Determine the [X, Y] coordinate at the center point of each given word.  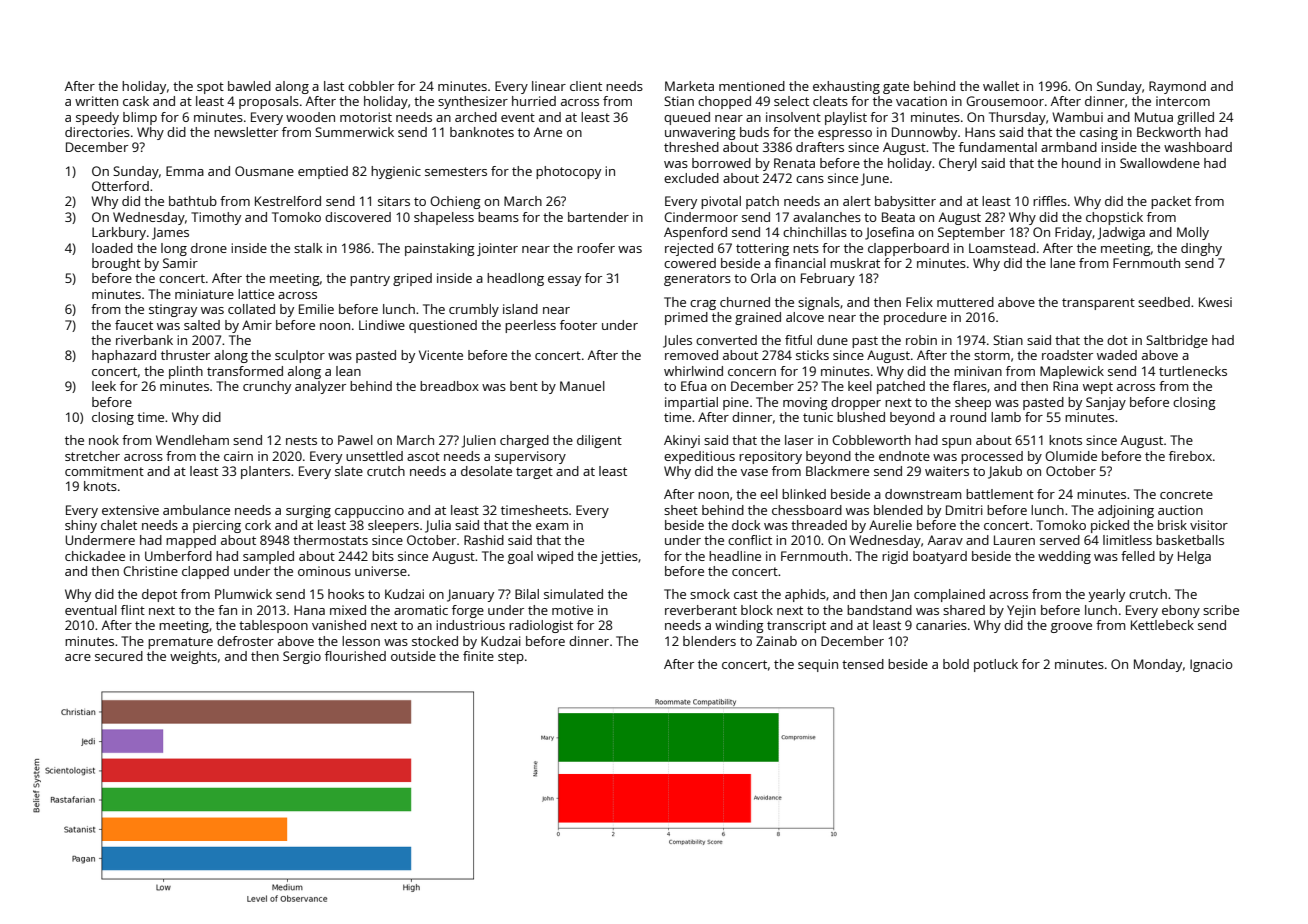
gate [896, 88]
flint [133, 610]
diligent [599, 441]
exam [552, 526]
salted [202, 325]
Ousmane [264, 171]
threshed [691, 147]
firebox [1190, 456]
